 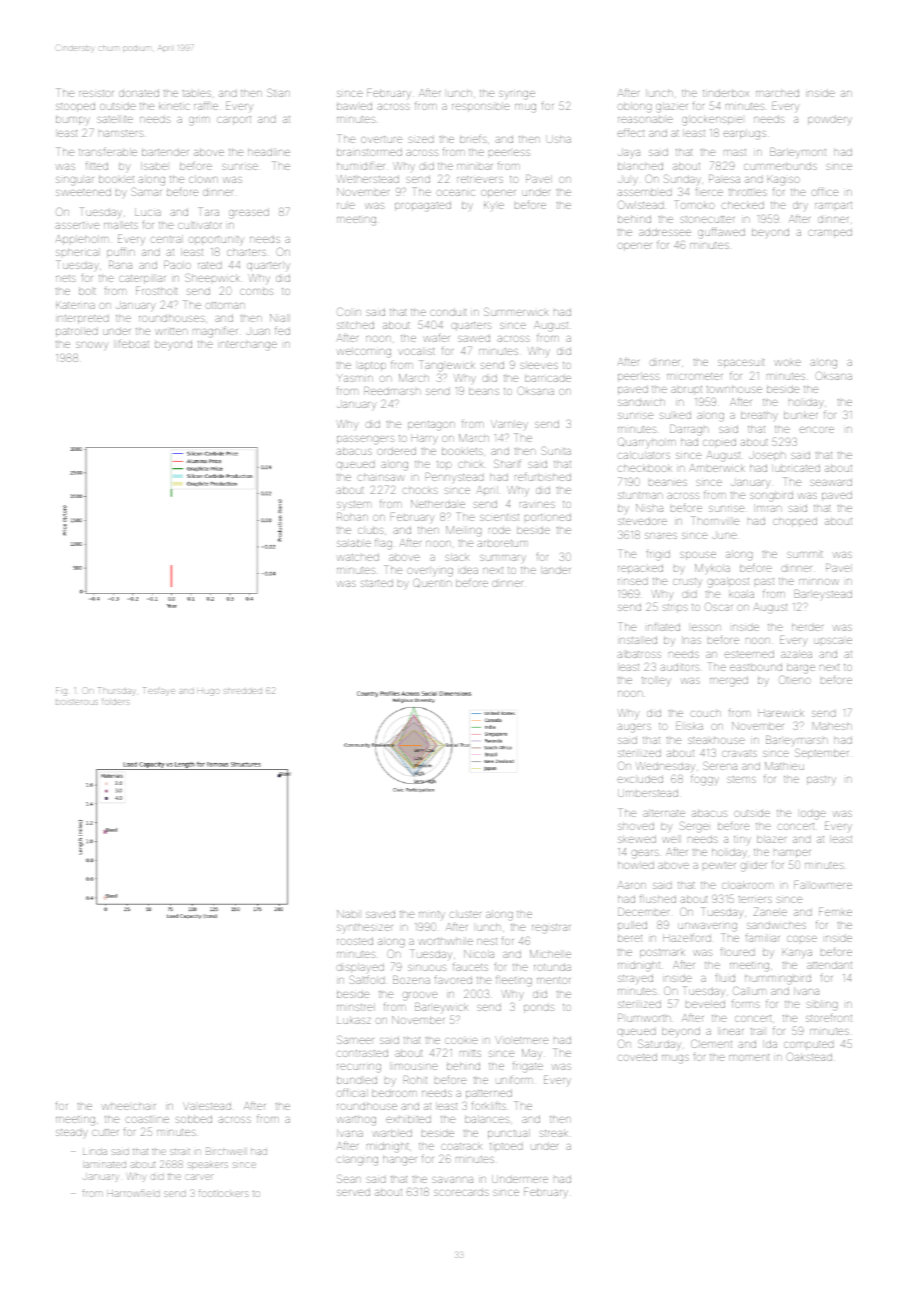 I want to click on resistor, so click(x=96, y=93).
